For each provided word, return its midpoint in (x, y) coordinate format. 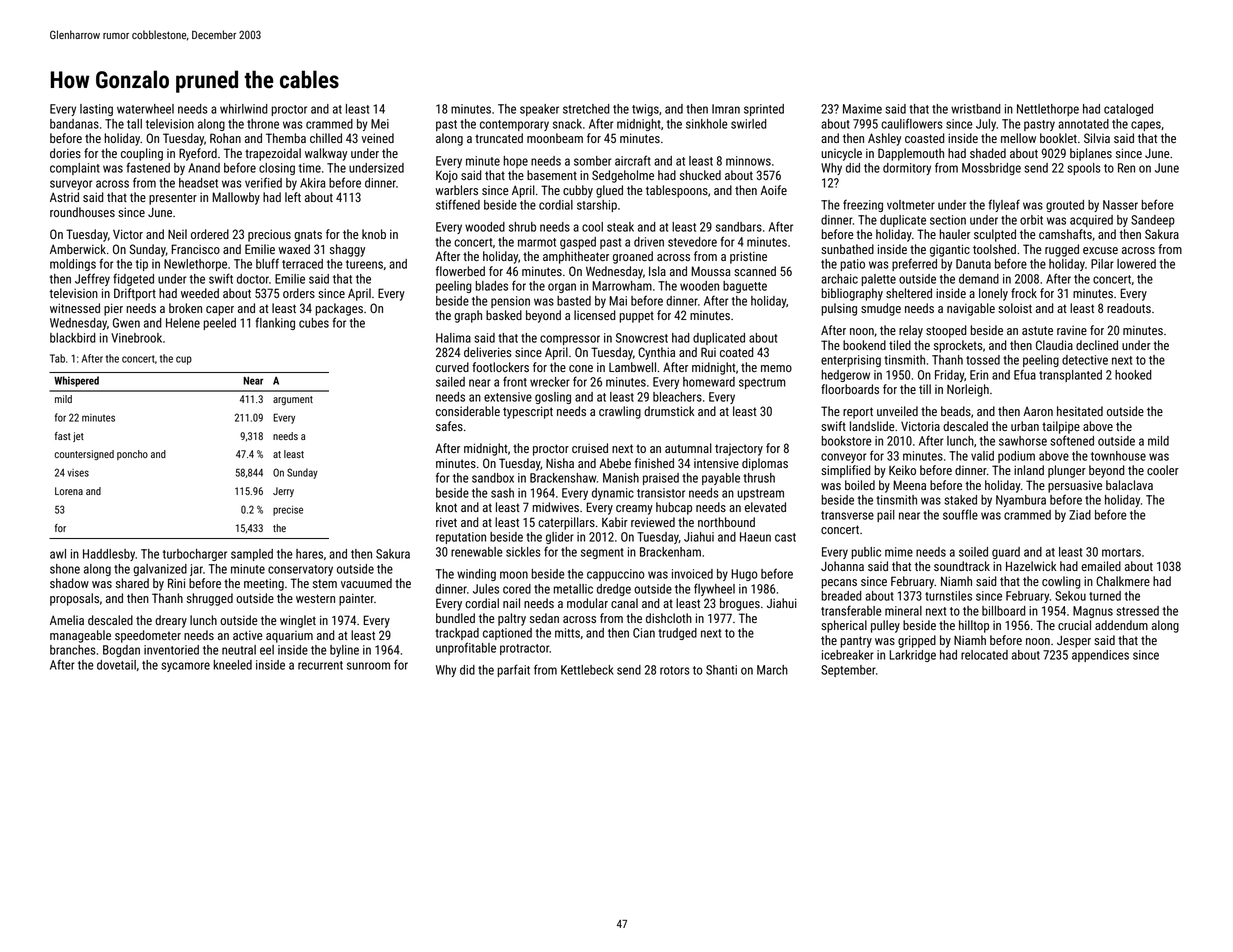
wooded (485, 227)
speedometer (148, 636)
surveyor (71, 185)
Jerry (283, 492)
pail (886, 516)
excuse (1100, 250)
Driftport (135, 294)
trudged (677, 634)
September (848, 671)
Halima (453, 338)
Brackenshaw (563, 478)
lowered (1136, 264)
